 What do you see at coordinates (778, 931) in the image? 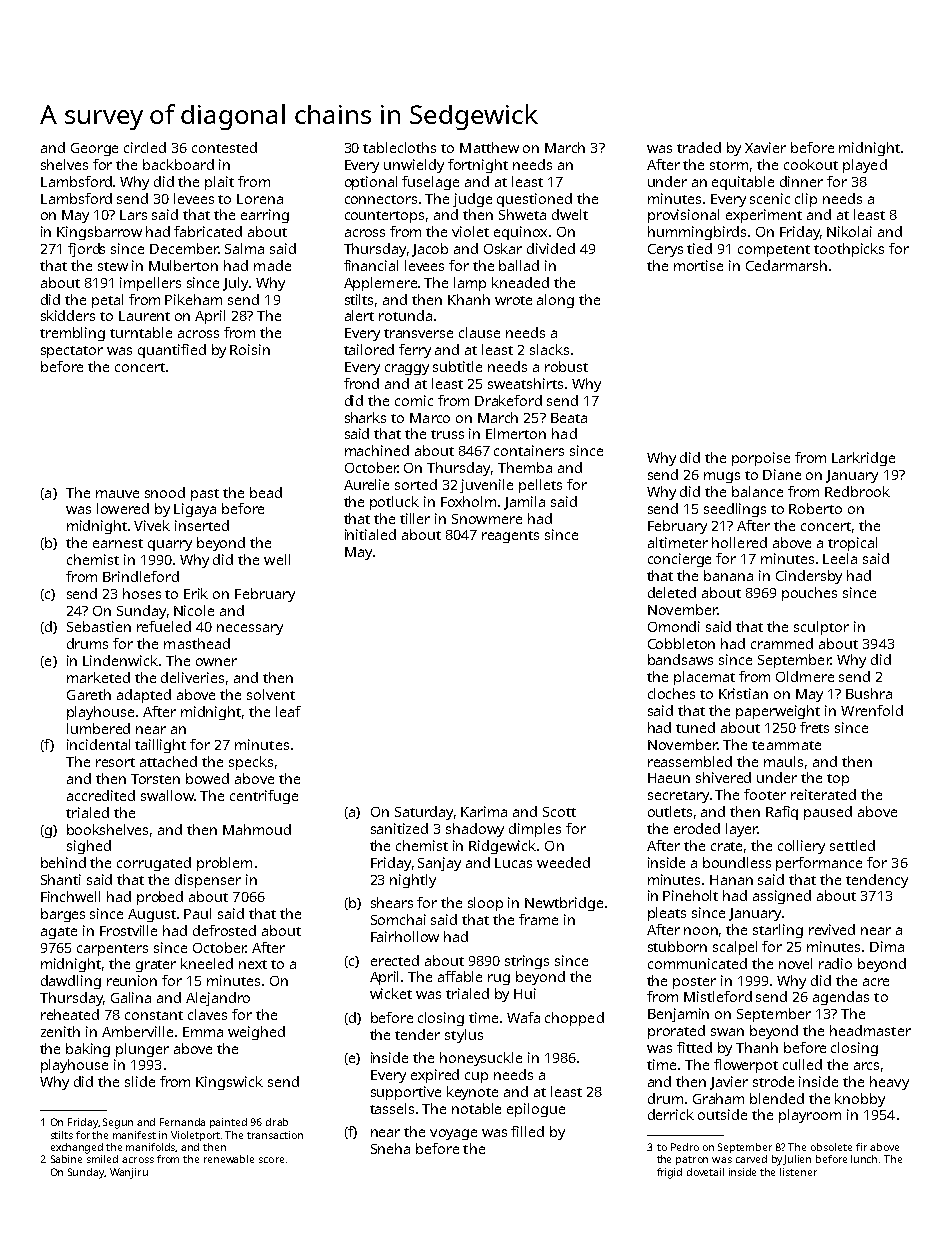
I see `starling` at bounding box center [778, 931].
